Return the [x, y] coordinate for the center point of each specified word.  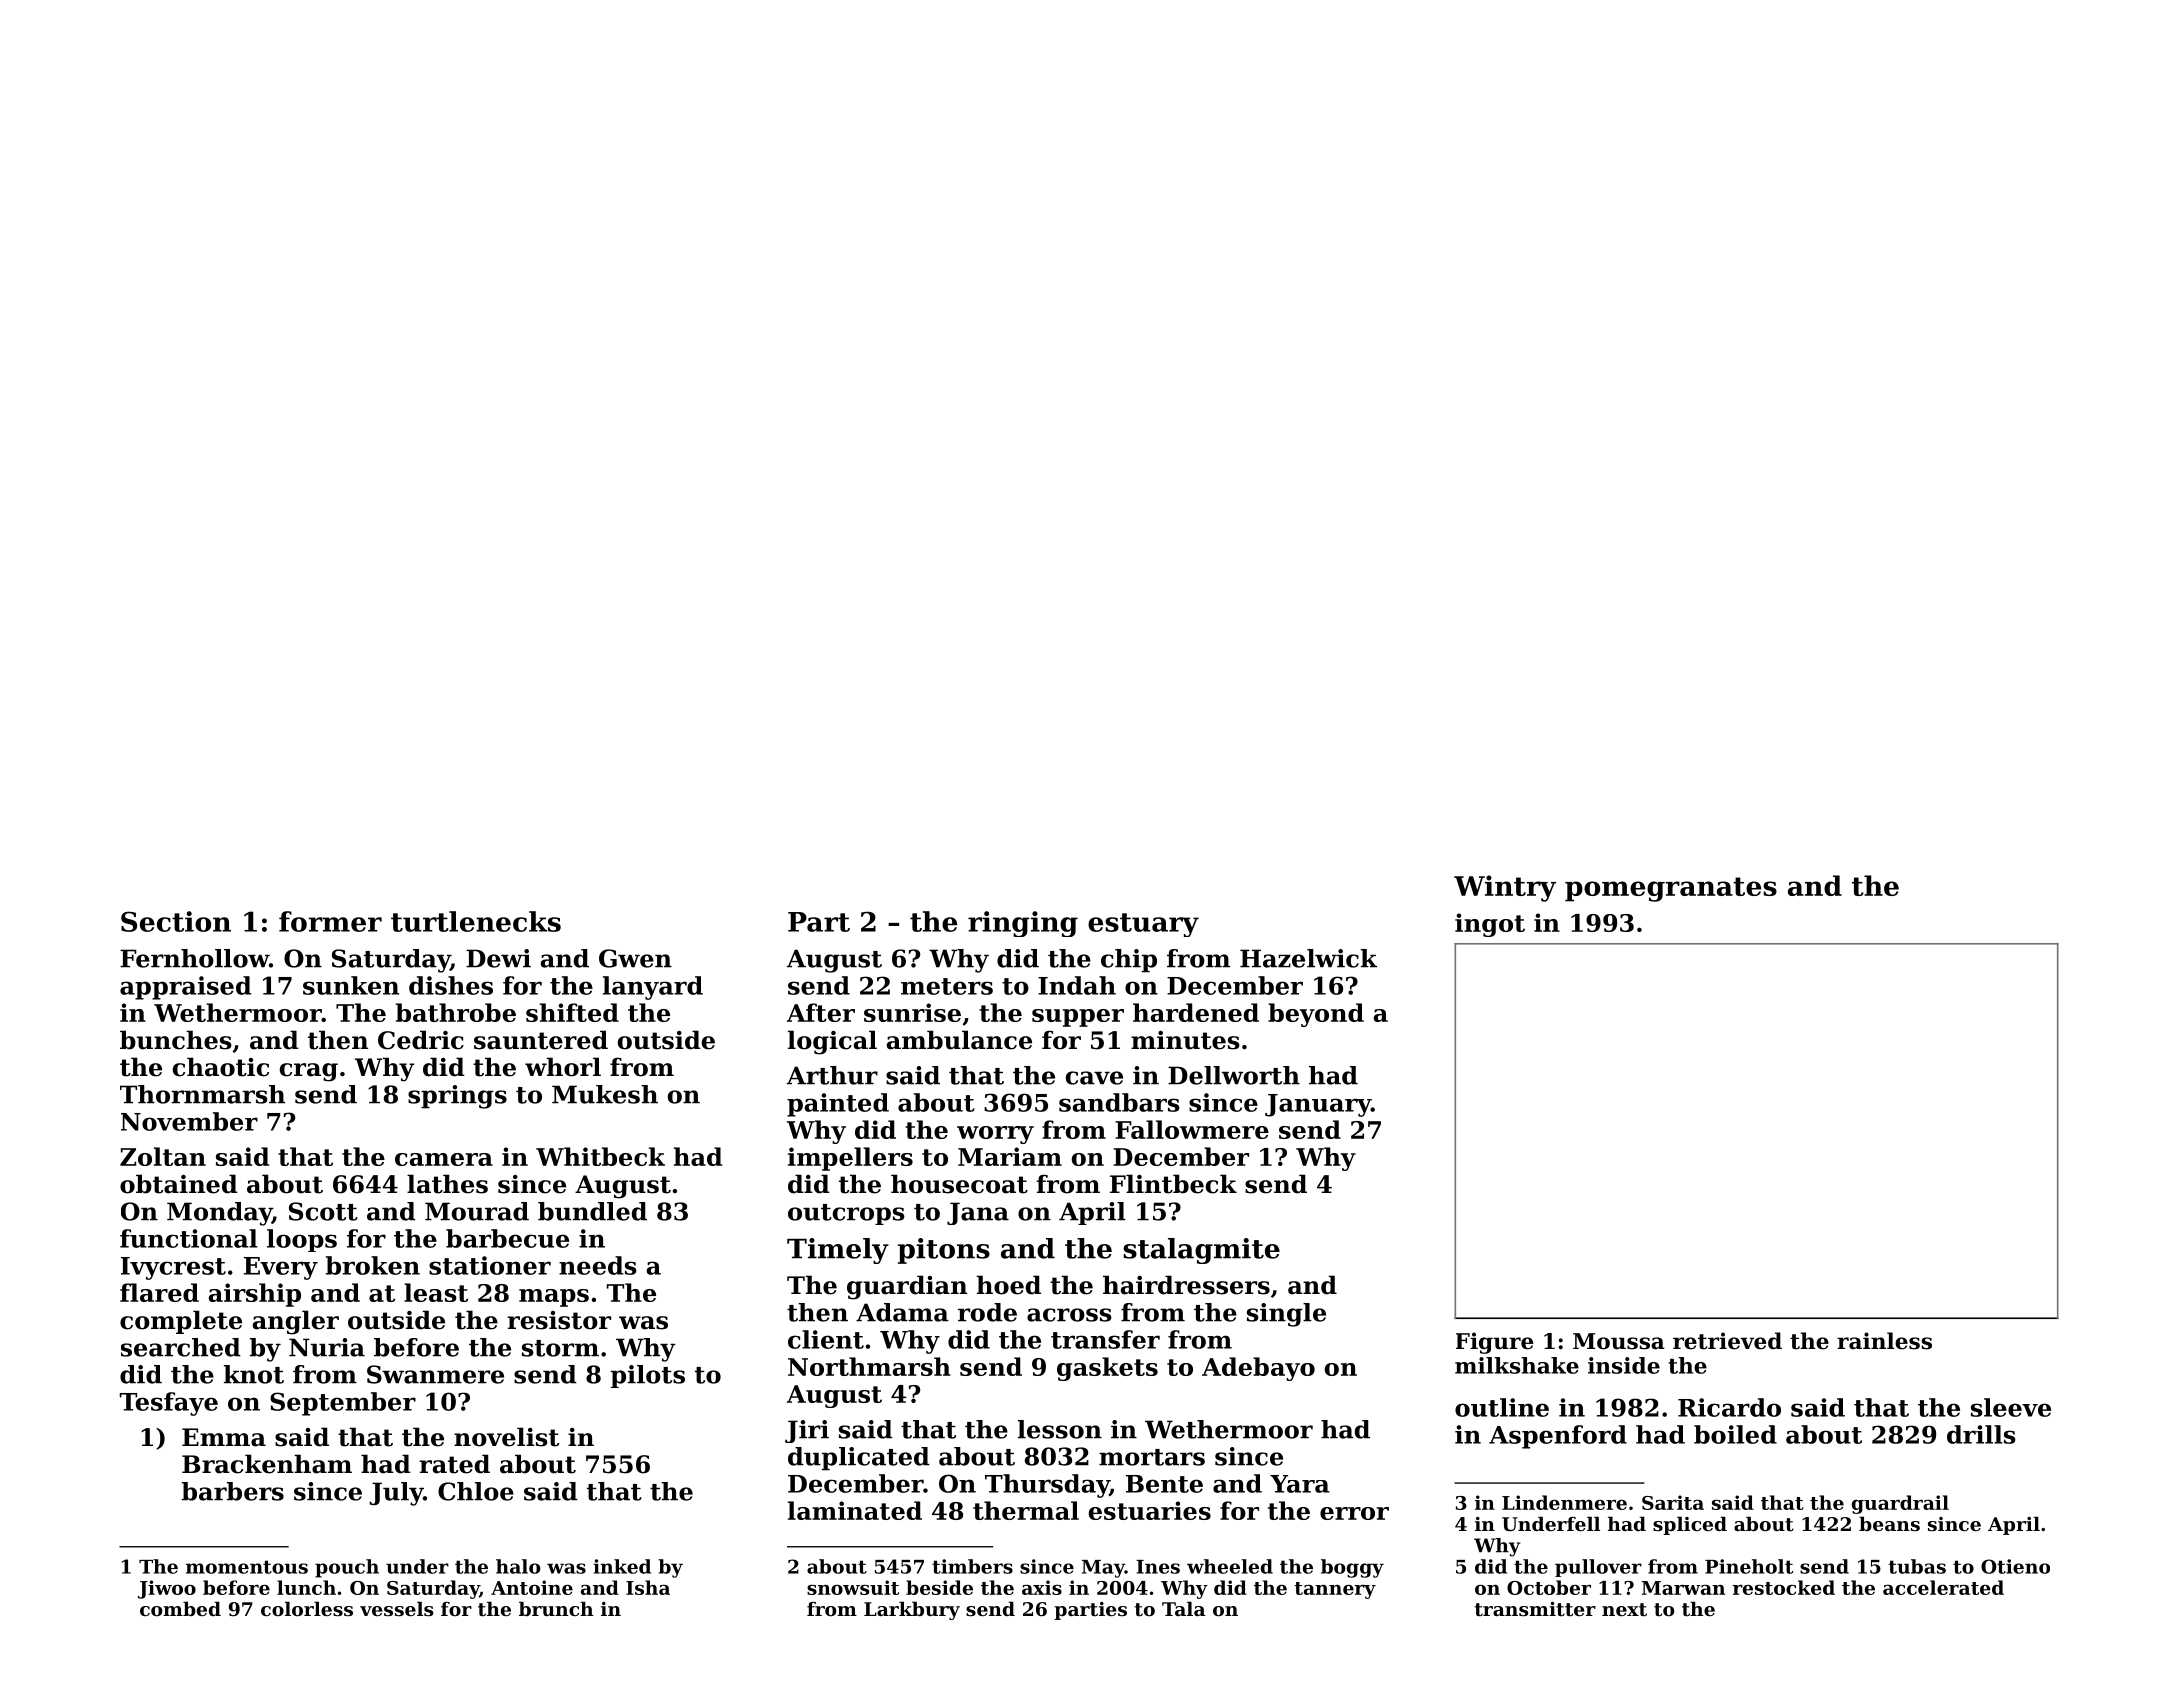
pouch [347, 1568]
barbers [233, 1491]
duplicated [859, 1459]
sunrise [912, 1012]
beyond [1316, 1015]
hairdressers [1186, 1285]
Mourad [477, 1211]
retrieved [1727, 1341]
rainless [1884, 1341]
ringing [1023, 924]
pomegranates [1671, 889]
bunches [176, 1040]
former [330, 921]
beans [1889, 1523]
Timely [838, 1251]
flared [159, 1292]
